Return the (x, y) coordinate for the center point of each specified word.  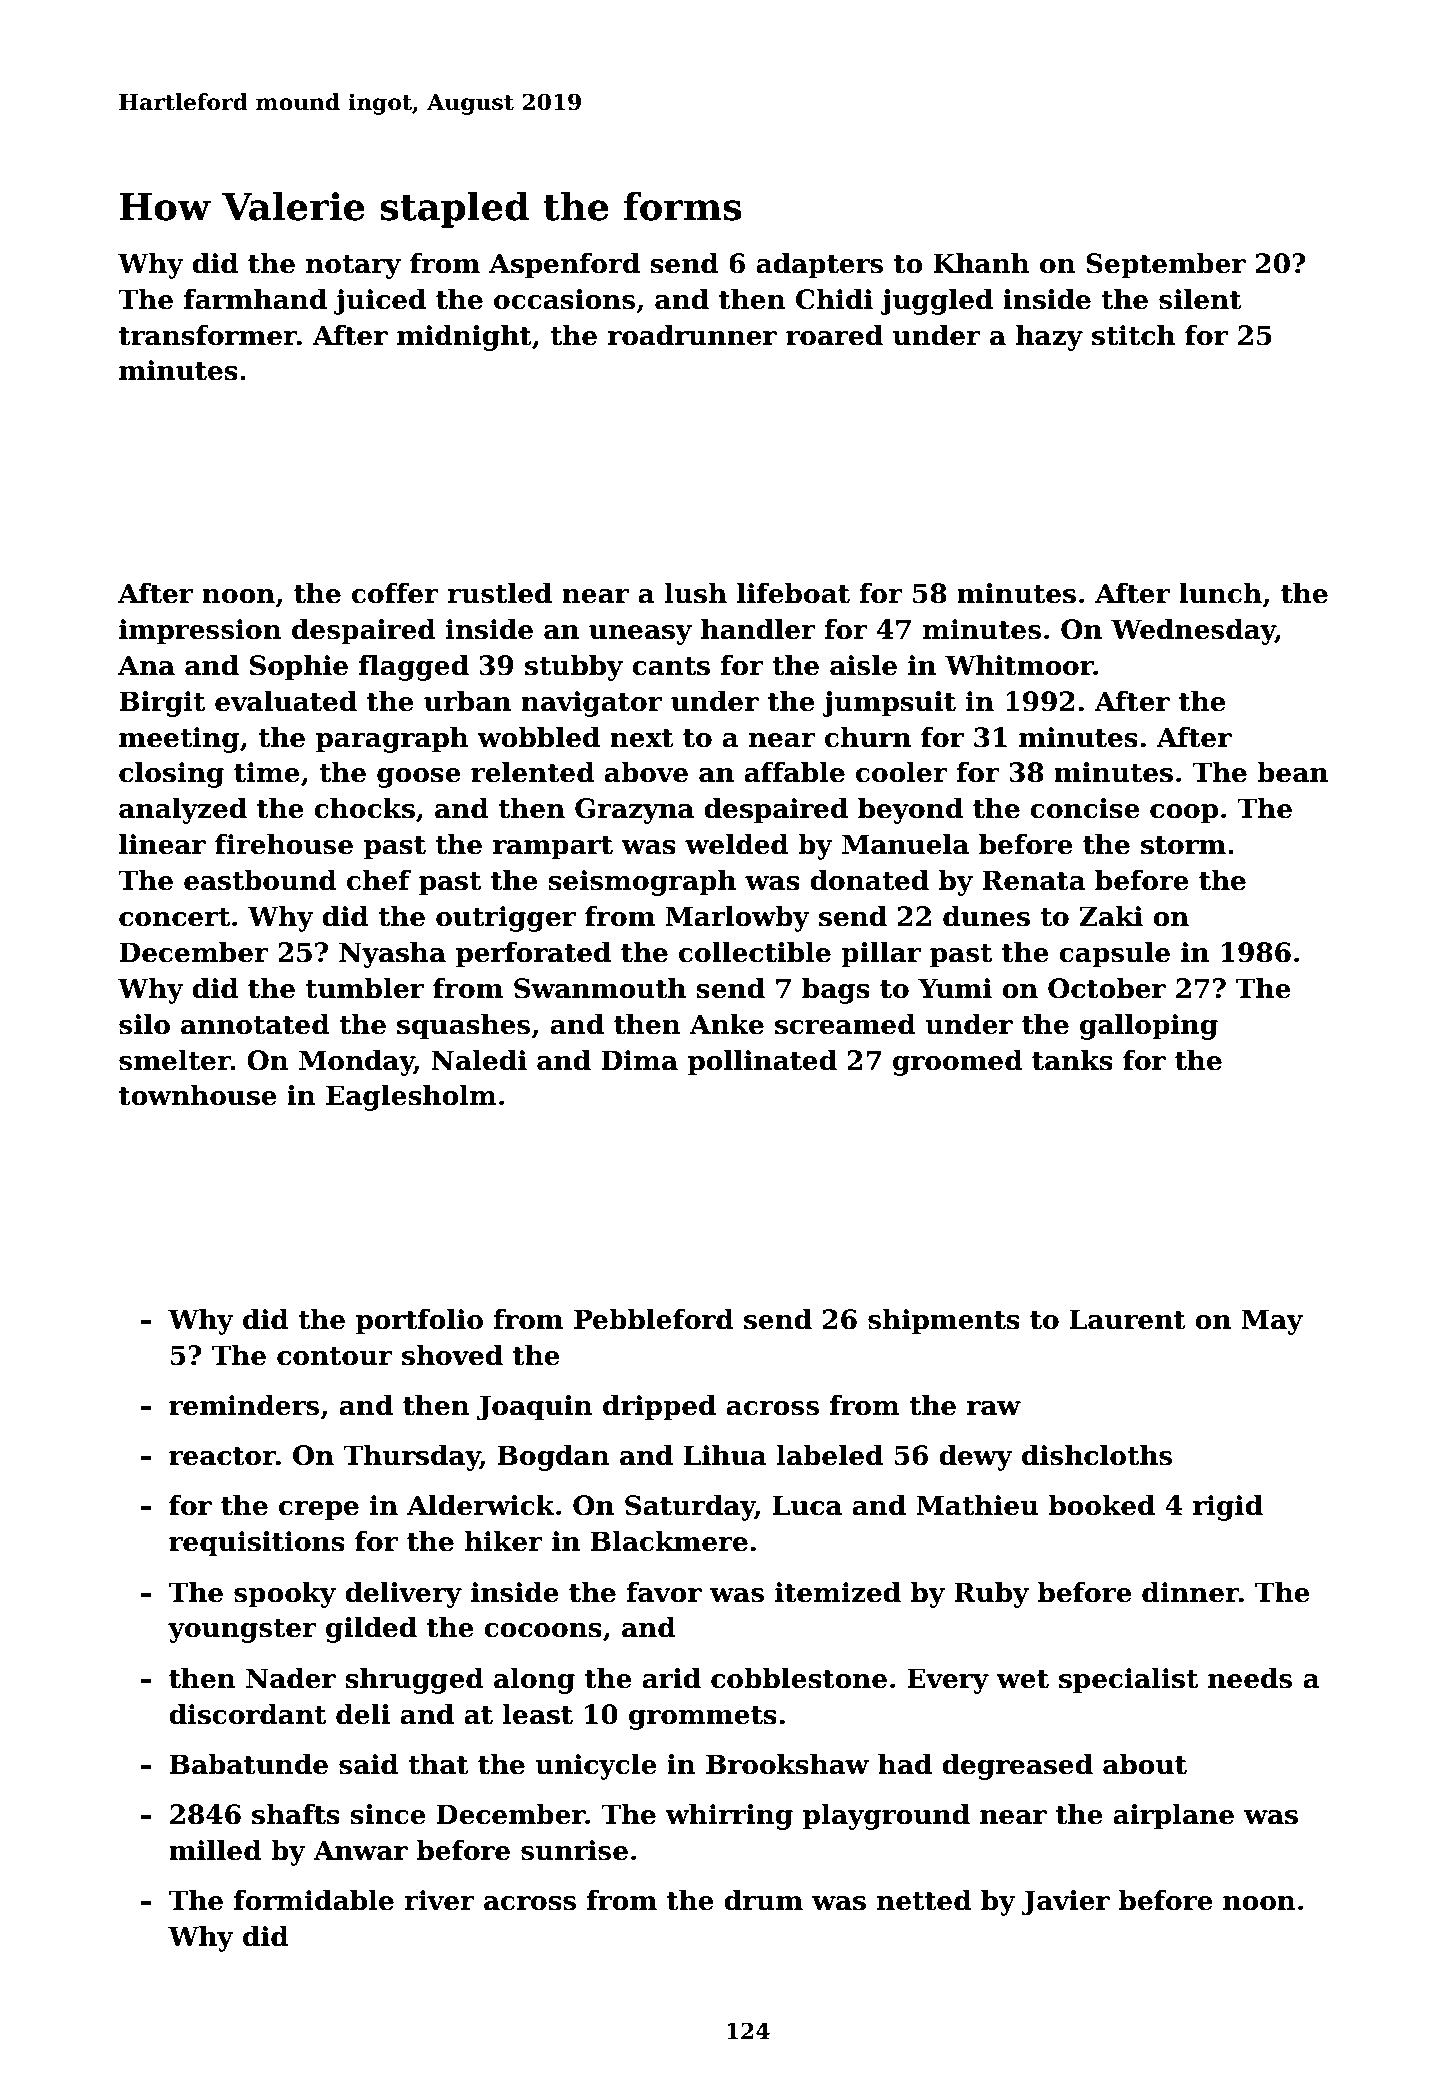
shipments (944, 1322)
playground (886, 1817)
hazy (1049, 338)
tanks (1072, 1060)
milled (215, 1850)
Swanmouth (600, 988)
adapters (819, 266)
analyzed (183, 811)
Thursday (411, 1458)
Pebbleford (654, 1319)
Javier (1065, 1903)
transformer (208, 335)
